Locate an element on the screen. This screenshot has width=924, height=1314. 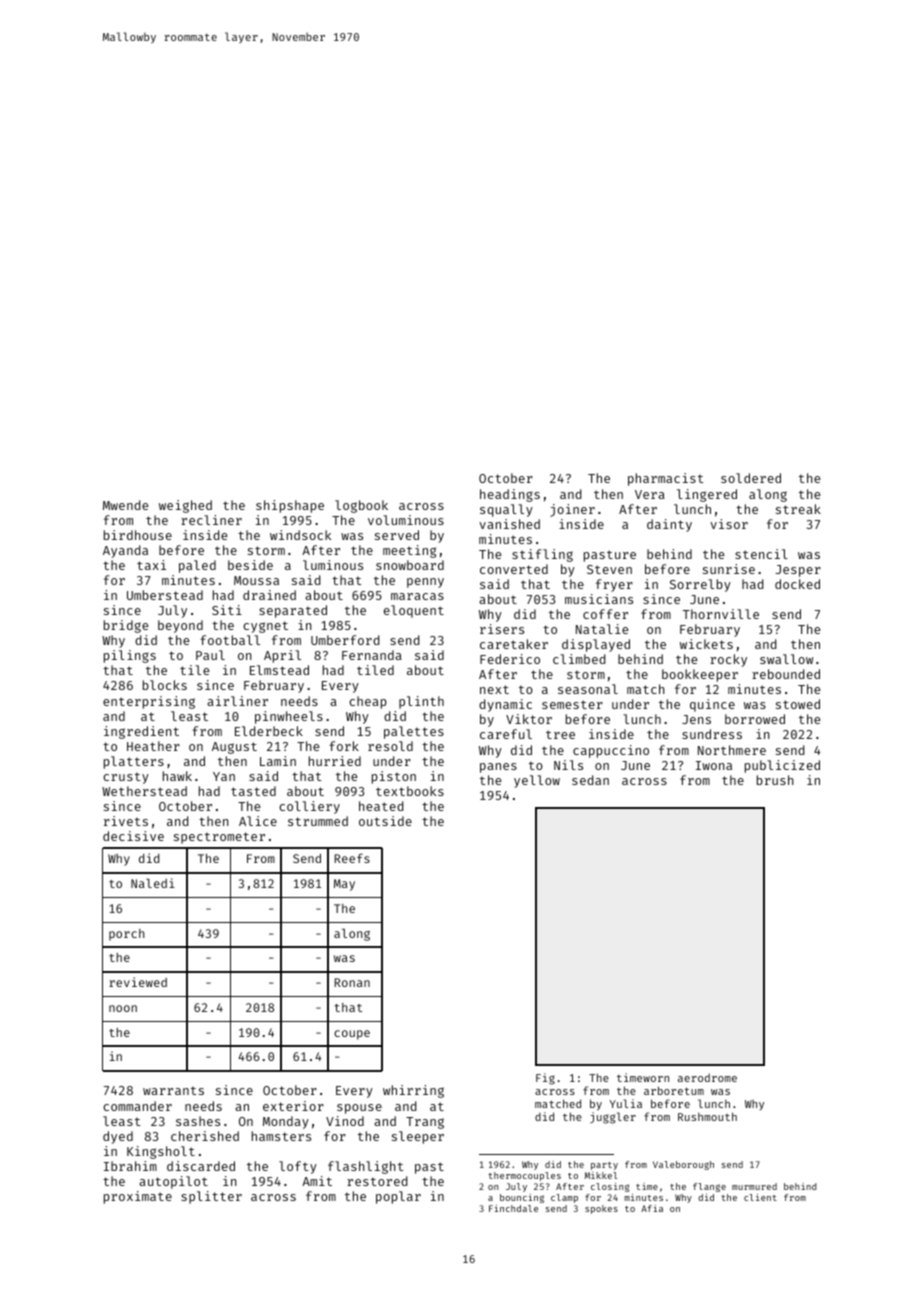
sashes is located at coordinates (198, 1121).
